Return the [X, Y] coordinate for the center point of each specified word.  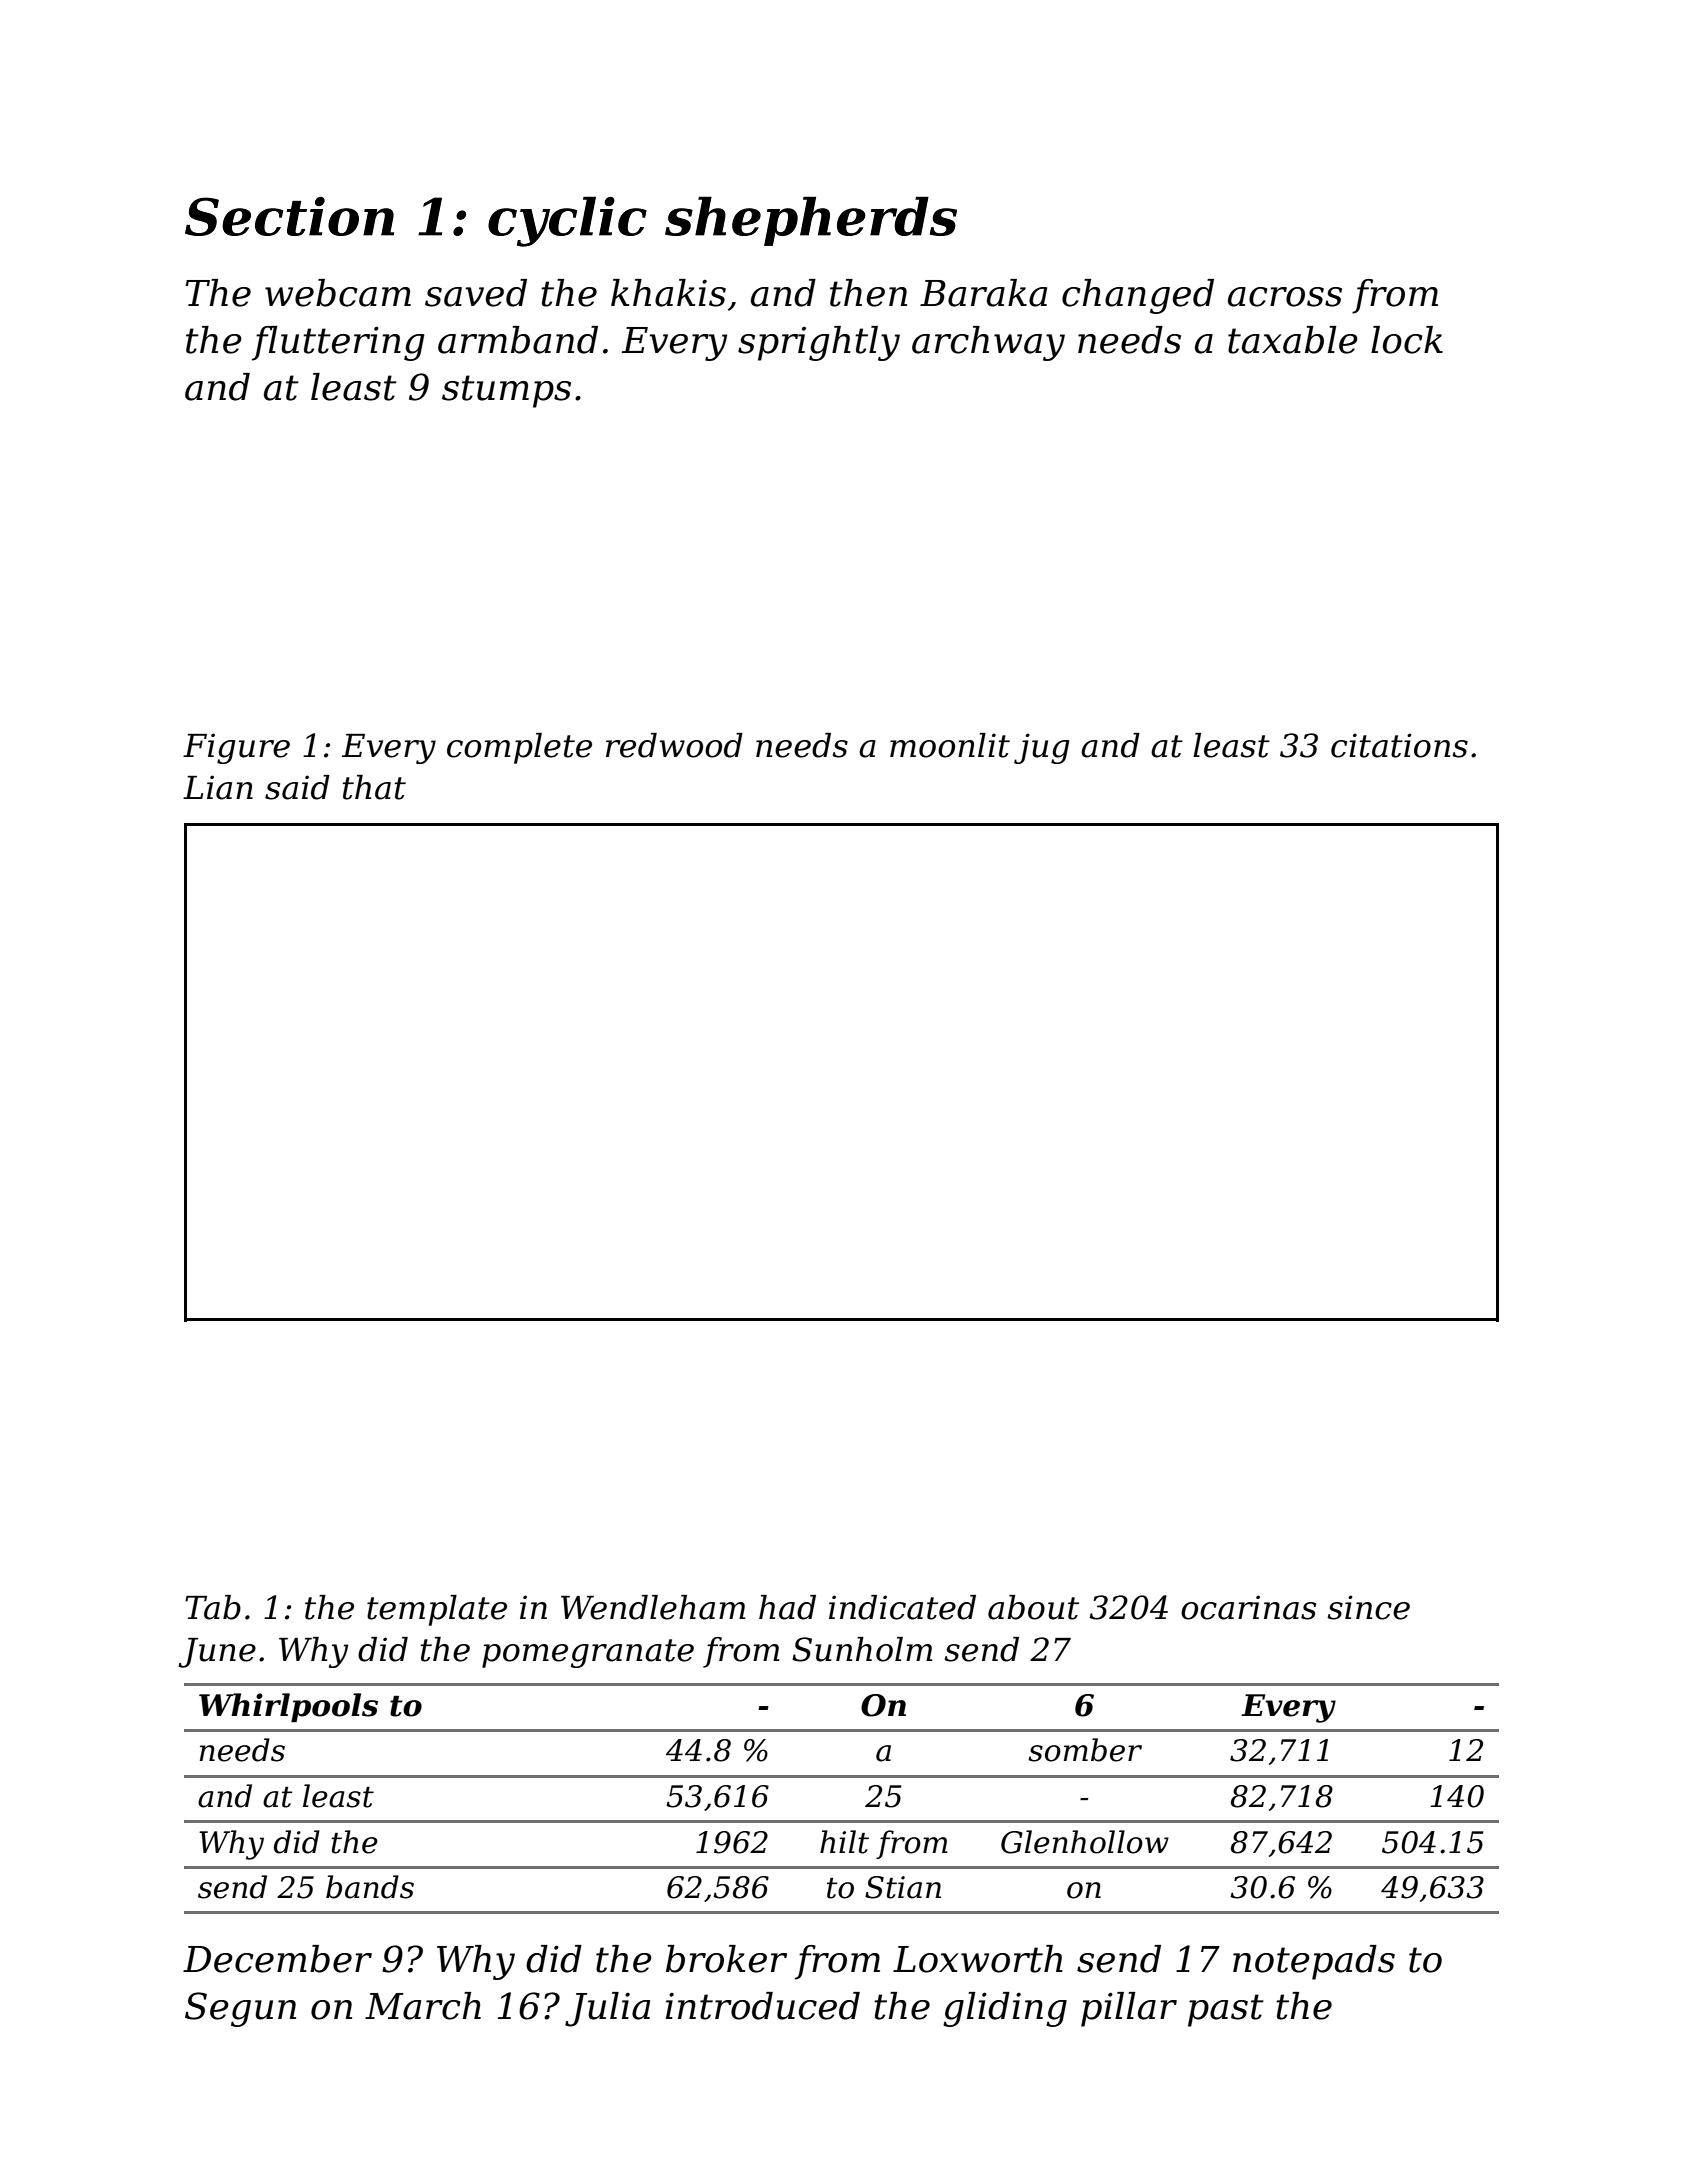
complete [519, 748]
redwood [674, 745]
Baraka [983, 293]
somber [1085, 1750]
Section [289, 216]
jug [1041, 748]
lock [1407, 340]
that [374, 787]
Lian [218, 787]
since [1368, 1607]
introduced [763, 2006]
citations [1399, 745]
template [437, 1610]
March [423, 2006]
